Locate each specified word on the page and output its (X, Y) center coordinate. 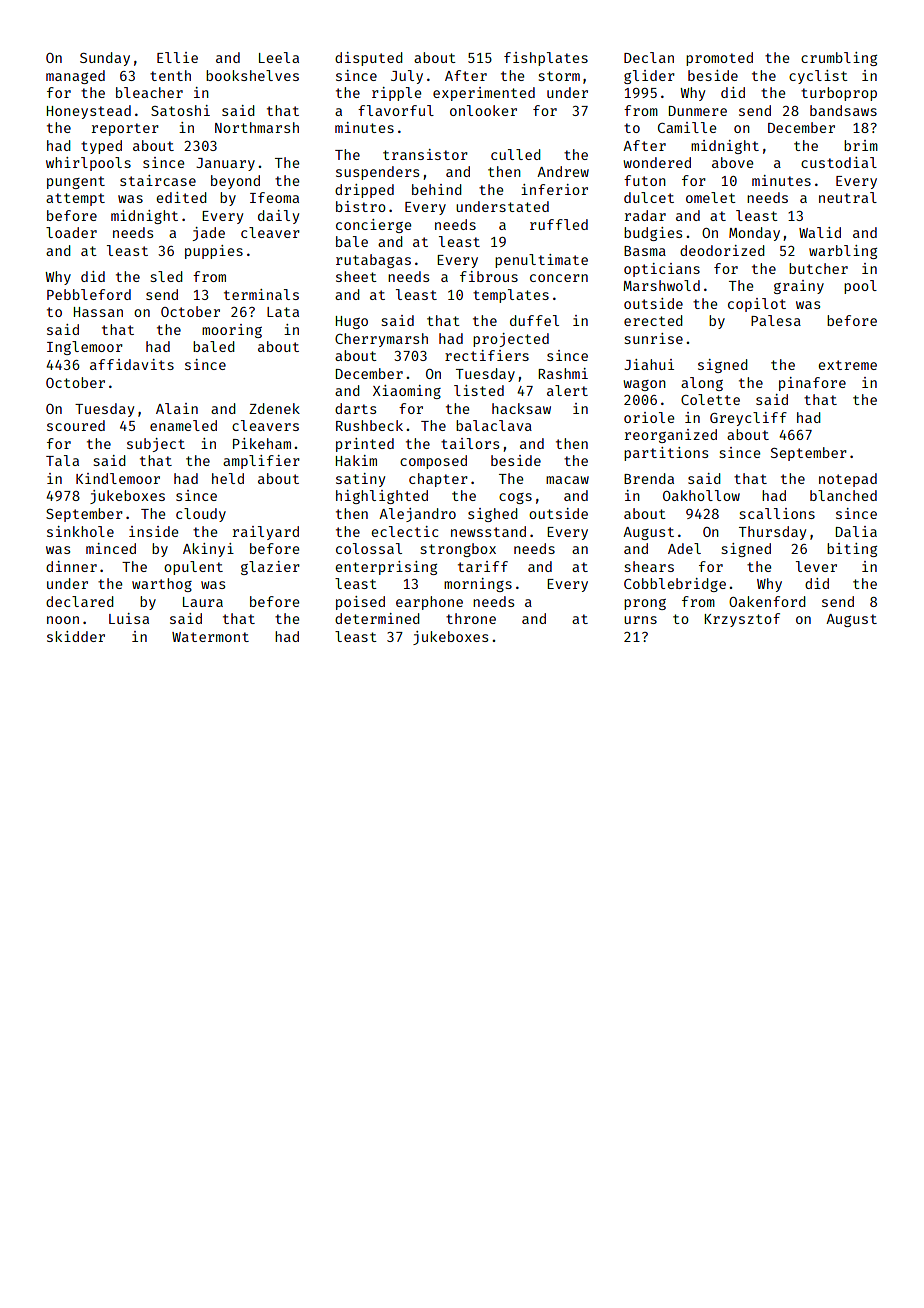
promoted (719, 59)
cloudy (201, 515)
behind (437, 189)
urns (640, 620)
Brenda (649, 478)
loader (71, 232)
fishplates (546, 59)
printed (365, 445)
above (732, 162)
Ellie (177, 57)
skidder (76, 636)
